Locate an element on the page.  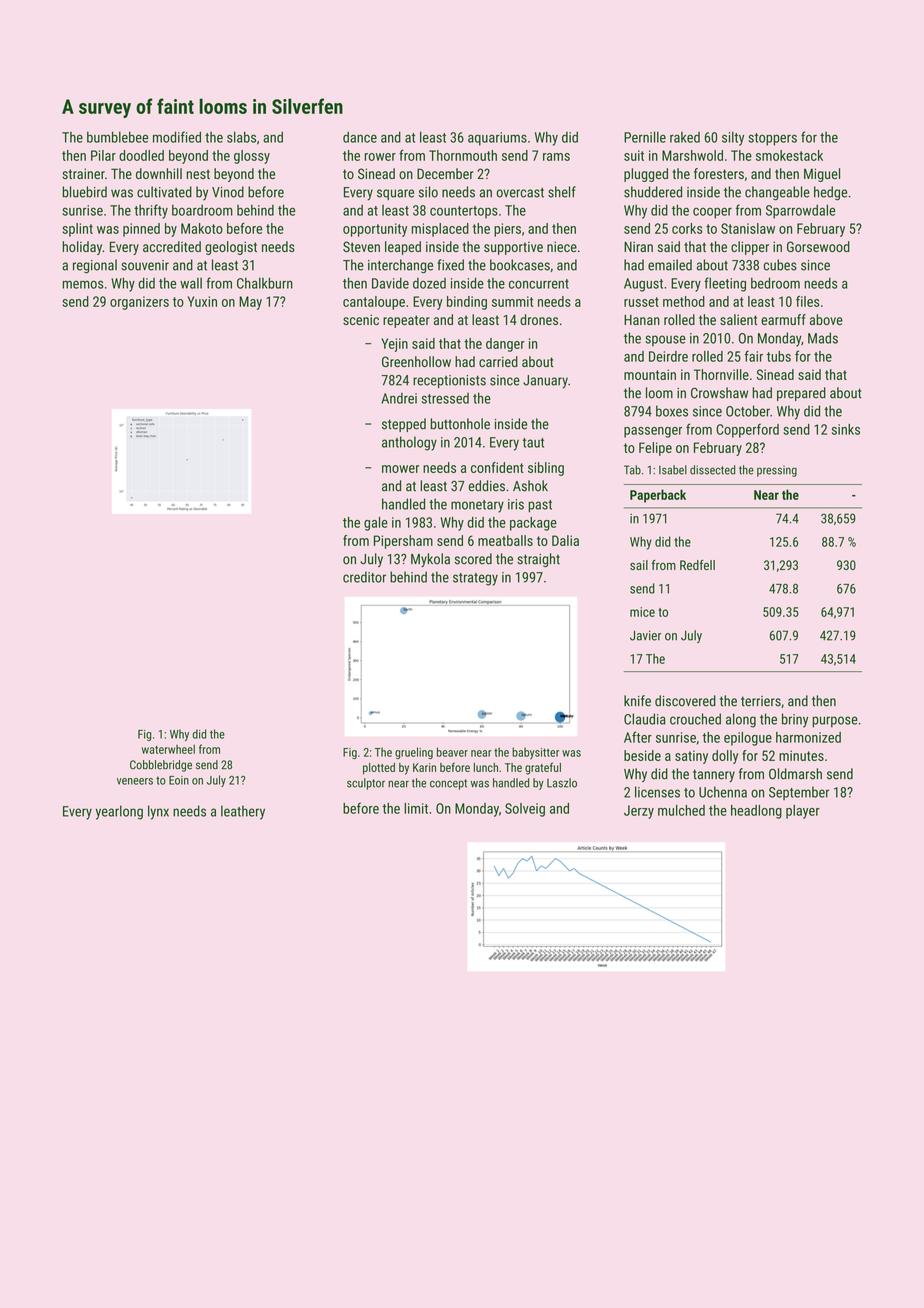
silty is located at coordinates (733, 138).
